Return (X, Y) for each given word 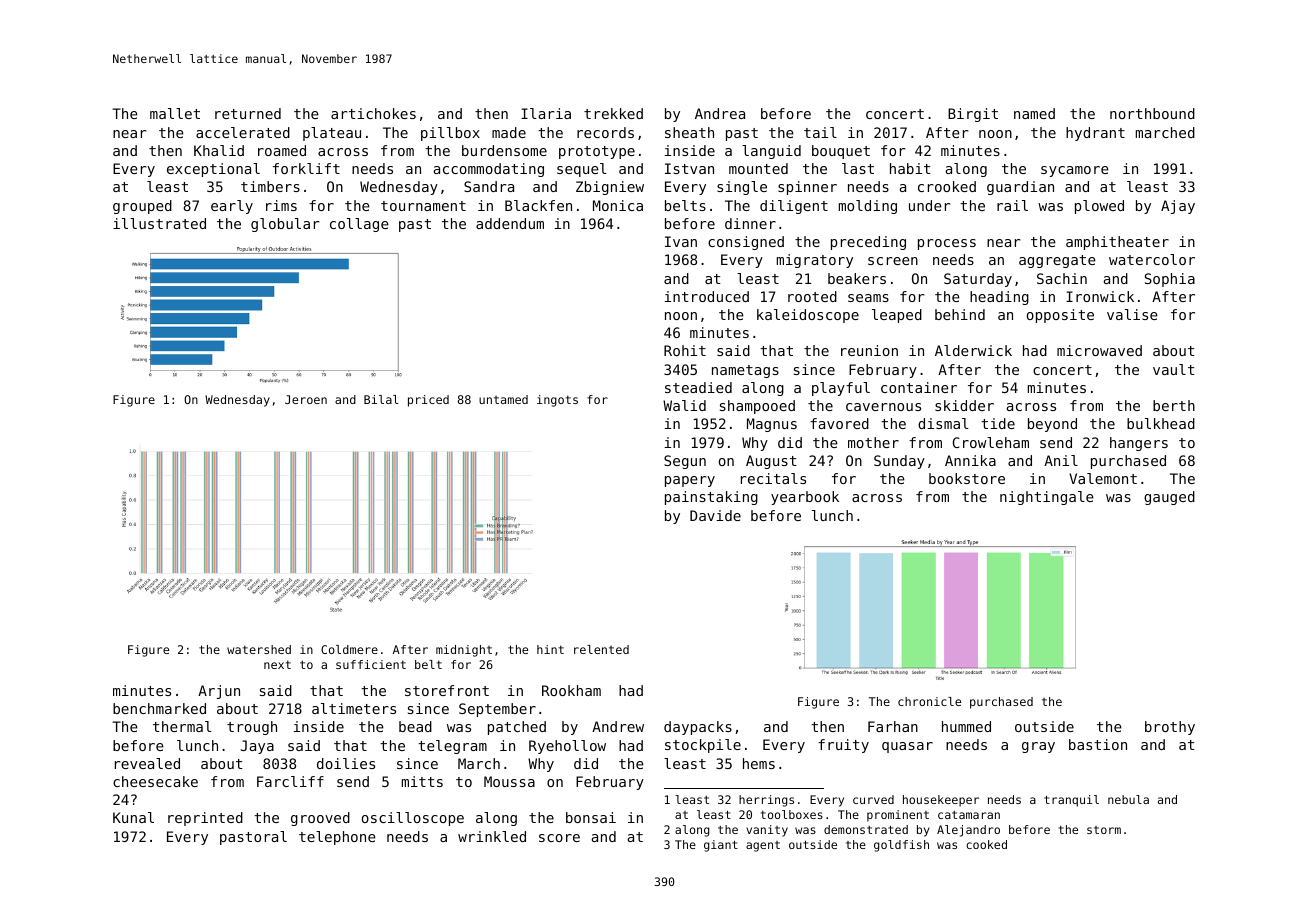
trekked (613, 113)
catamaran (969, 815)
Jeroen (306, 399)
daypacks (698, 728)
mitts (422, 781)
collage (359, 225)
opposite (1060, 316)
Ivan (681, 241)
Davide (715, 515)
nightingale (1047, 498)
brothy (1170, 728)
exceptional (213, 170)
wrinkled (492, 836)
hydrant (1095, 134)
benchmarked (159, 708)
